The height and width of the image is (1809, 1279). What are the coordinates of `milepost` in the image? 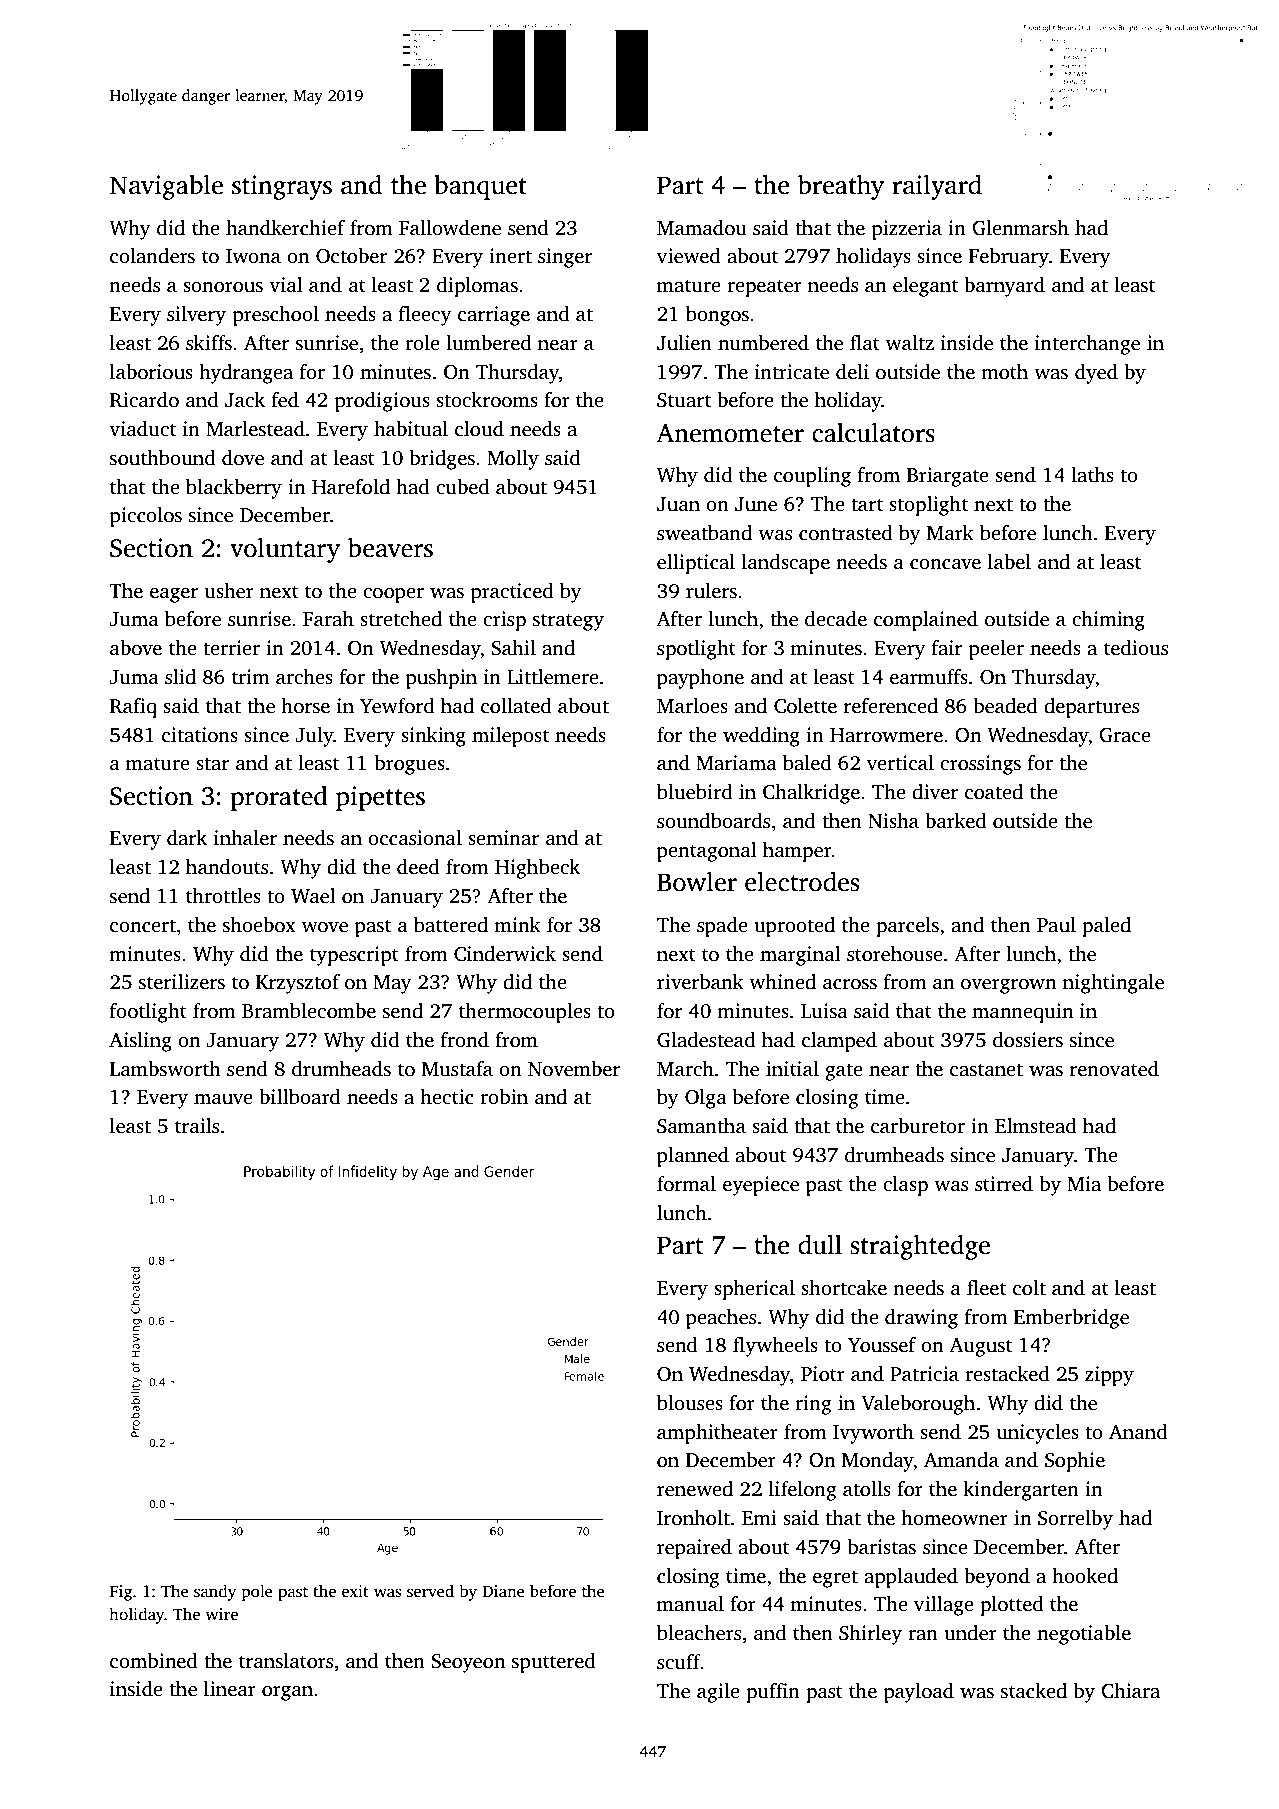 It's located at (510, 737).
